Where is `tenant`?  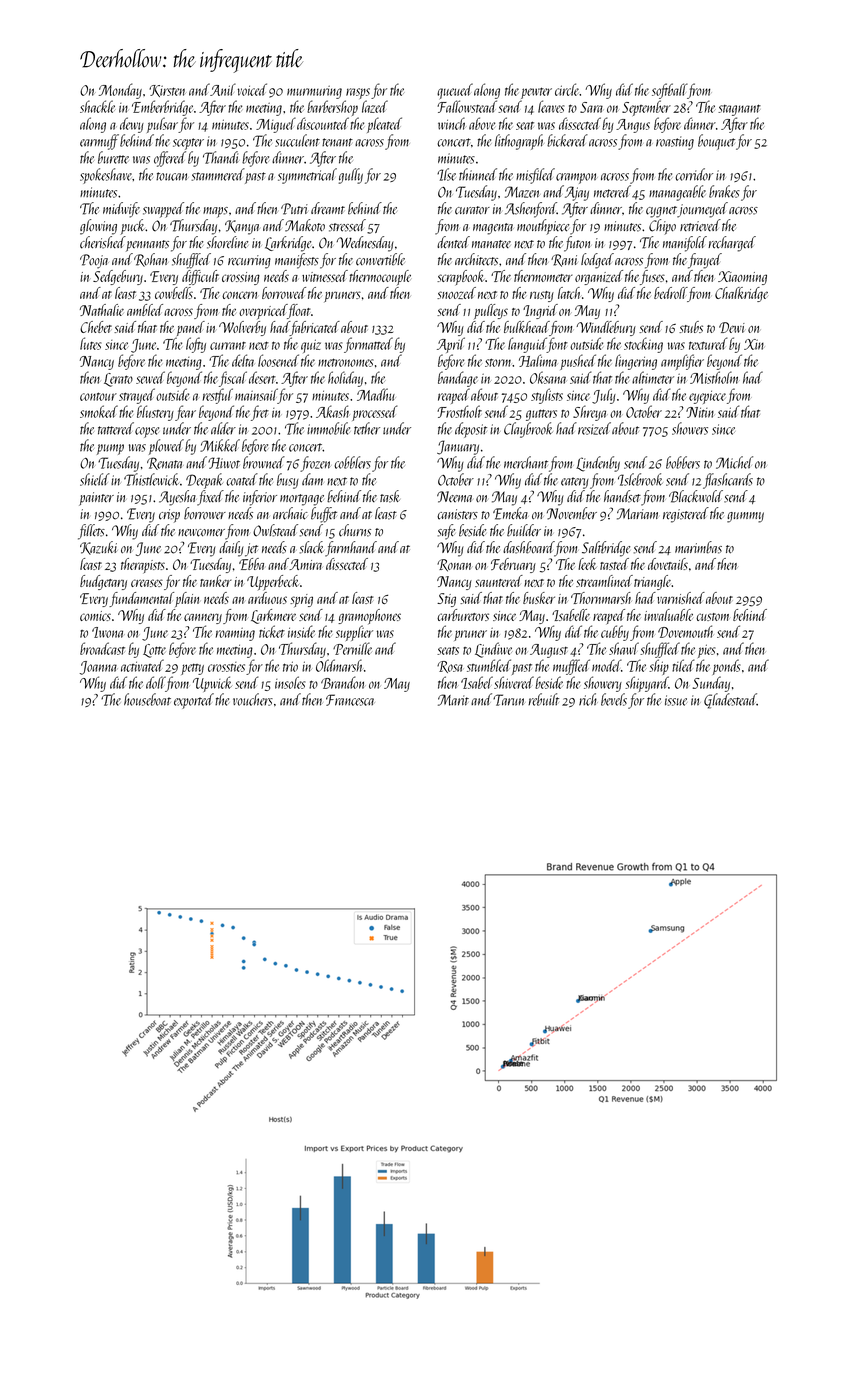 tenant is located at coordinates (337, 142).
